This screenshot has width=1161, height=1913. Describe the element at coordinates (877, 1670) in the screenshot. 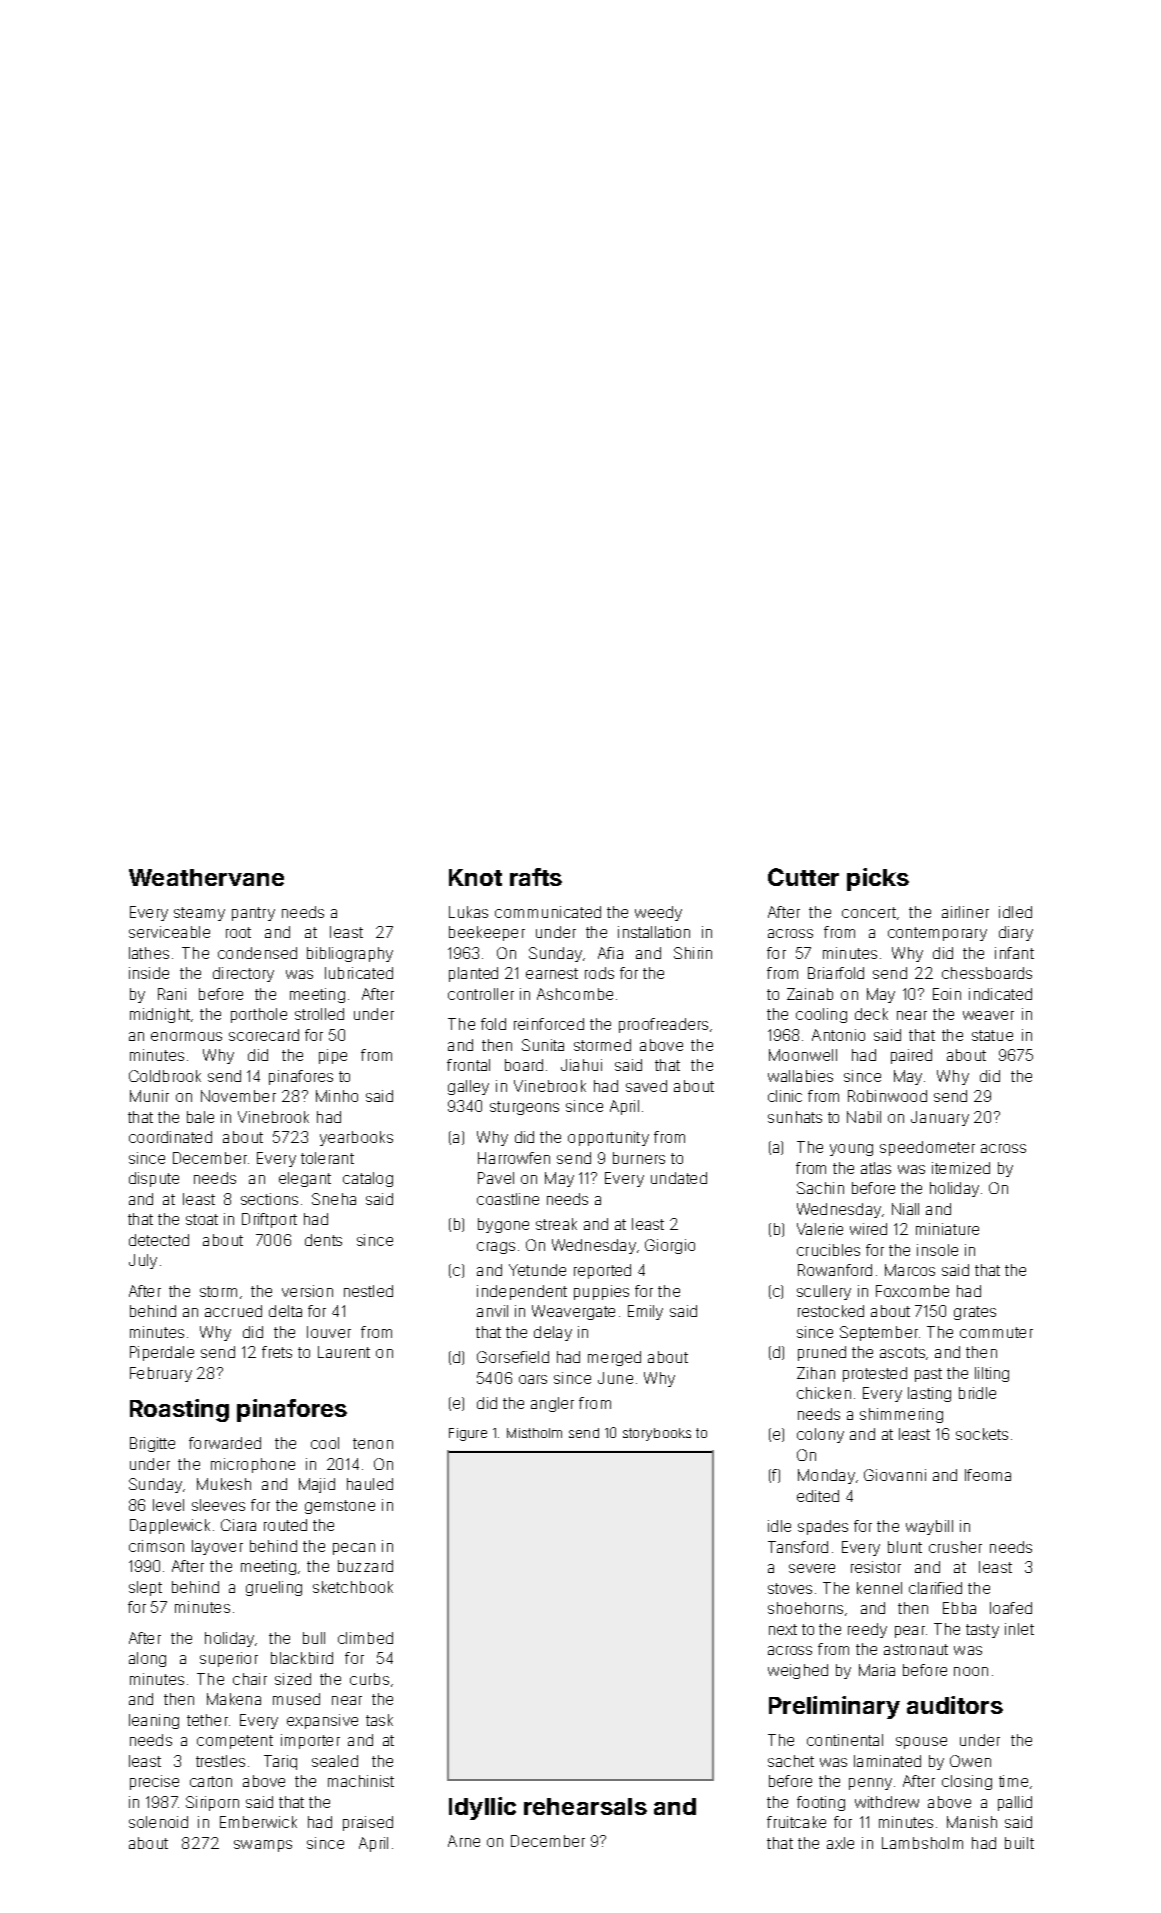

I see `Maria` at that location.
